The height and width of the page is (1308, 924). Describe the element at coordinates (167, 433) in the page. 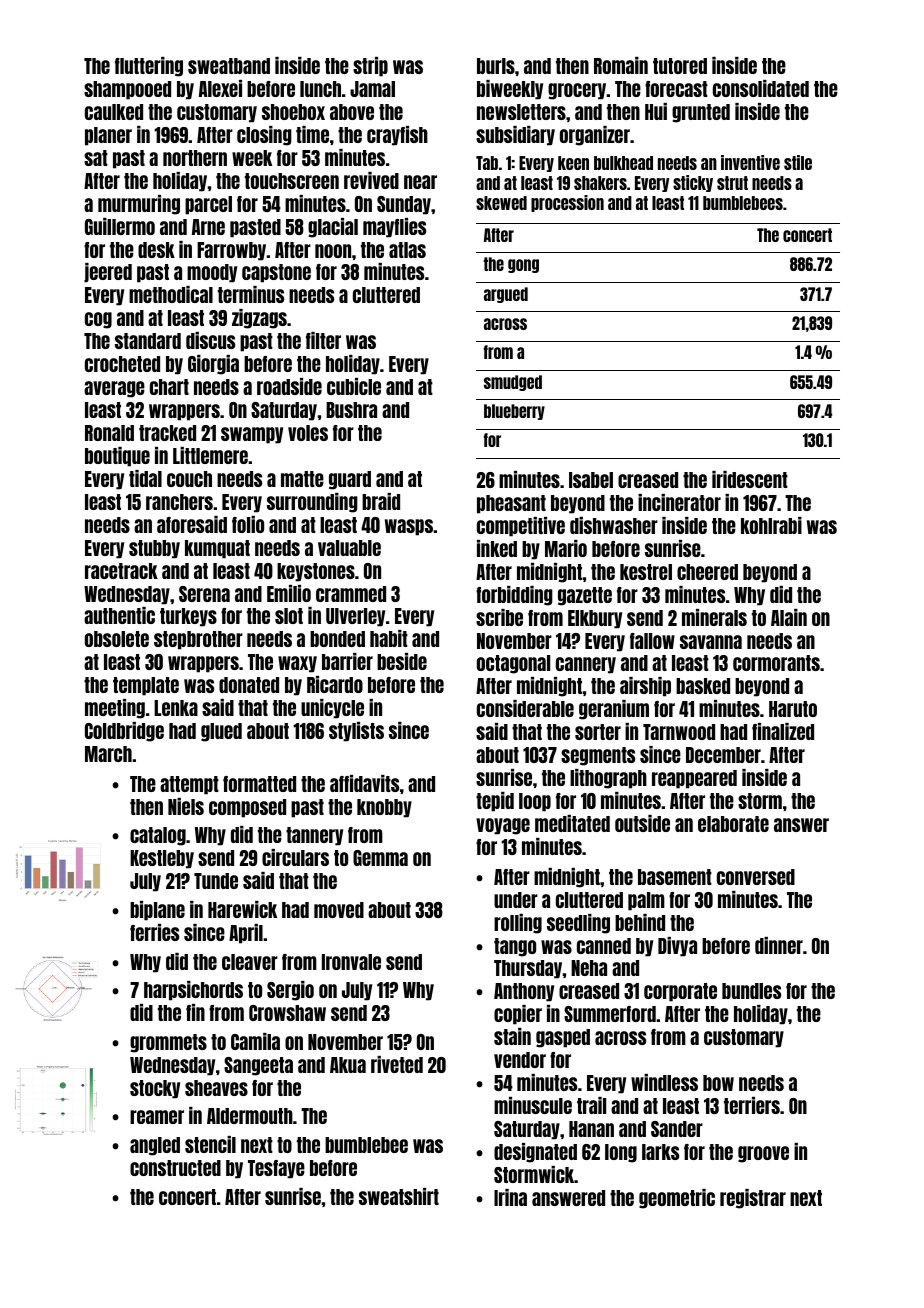

I see `tracked` at that location.
